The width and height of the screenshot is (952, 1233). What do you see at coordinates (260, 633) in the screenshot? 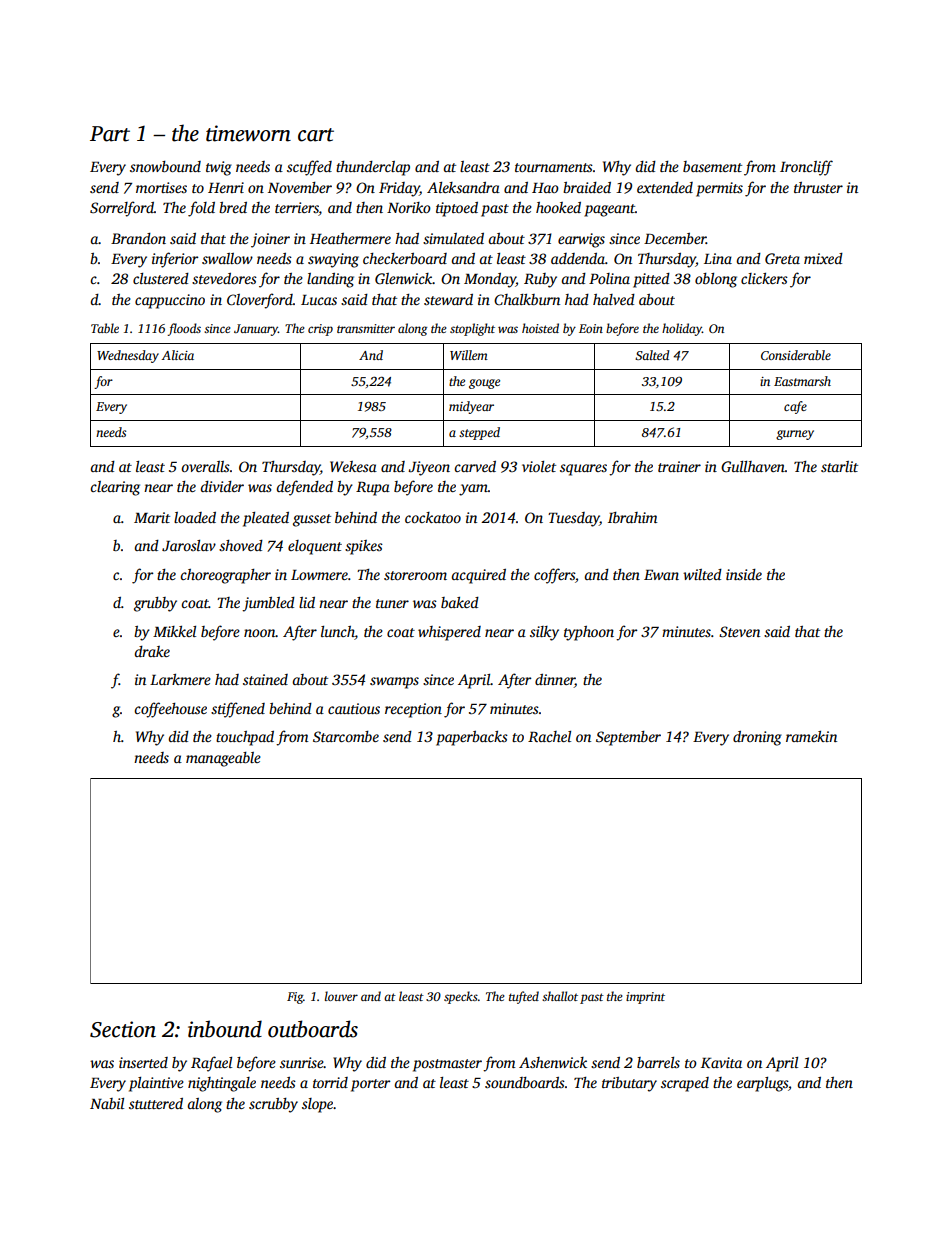
I see `noon` at bounding box center [260, 633].
